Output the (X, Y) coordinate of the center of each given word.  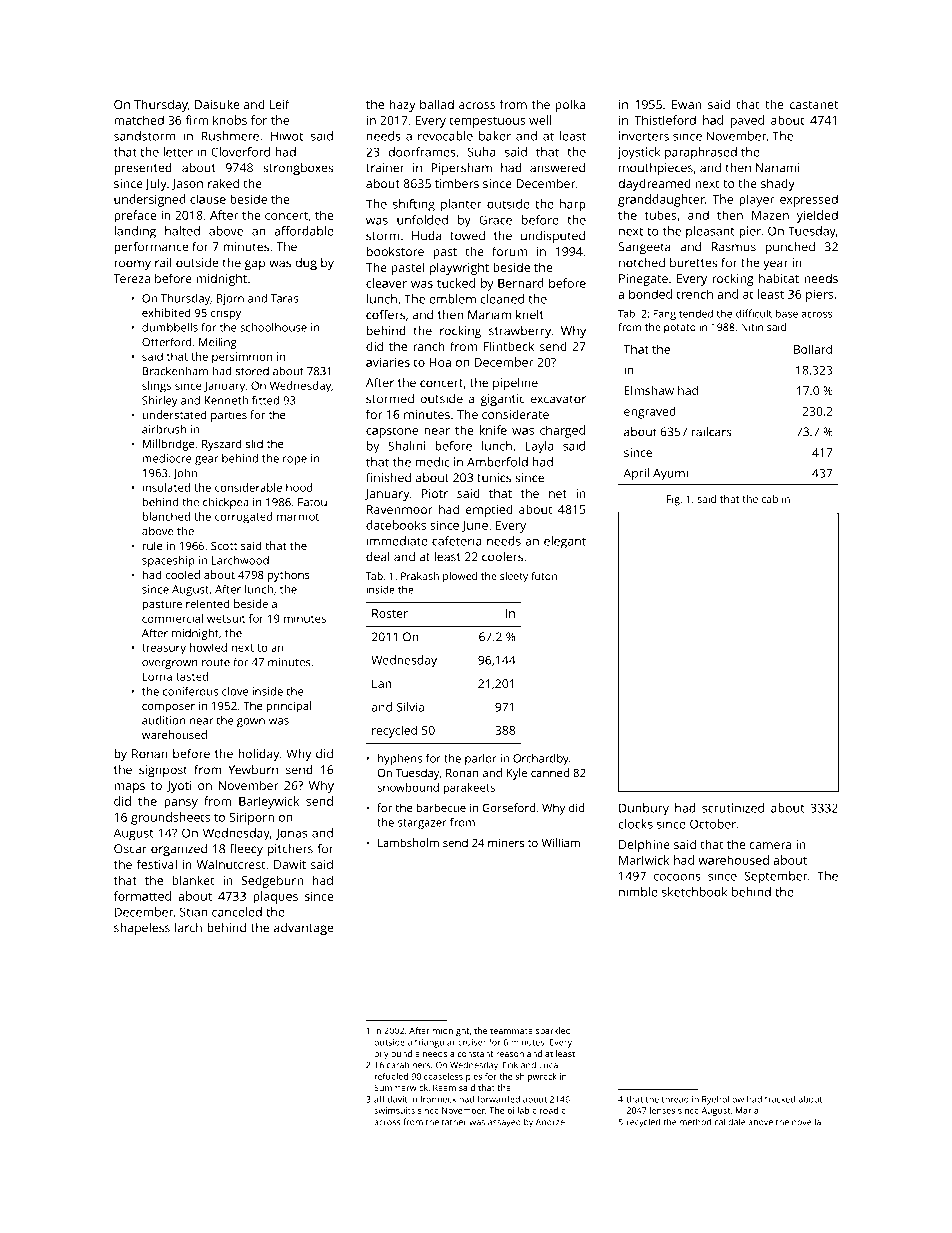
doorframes (422, 152)
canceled (237, 912)
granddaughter (661, 200)
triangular (435, 1043)
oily (381, 1054)
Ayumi (670, 475)
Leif (279, 104)
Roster (390, 613)
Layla (539, 447)
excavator (558, 399)
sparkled (553, 1031)
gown (251, 722)
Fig (673, 500)
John (185, 474)
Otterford (167, 342)
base (787, 313)
